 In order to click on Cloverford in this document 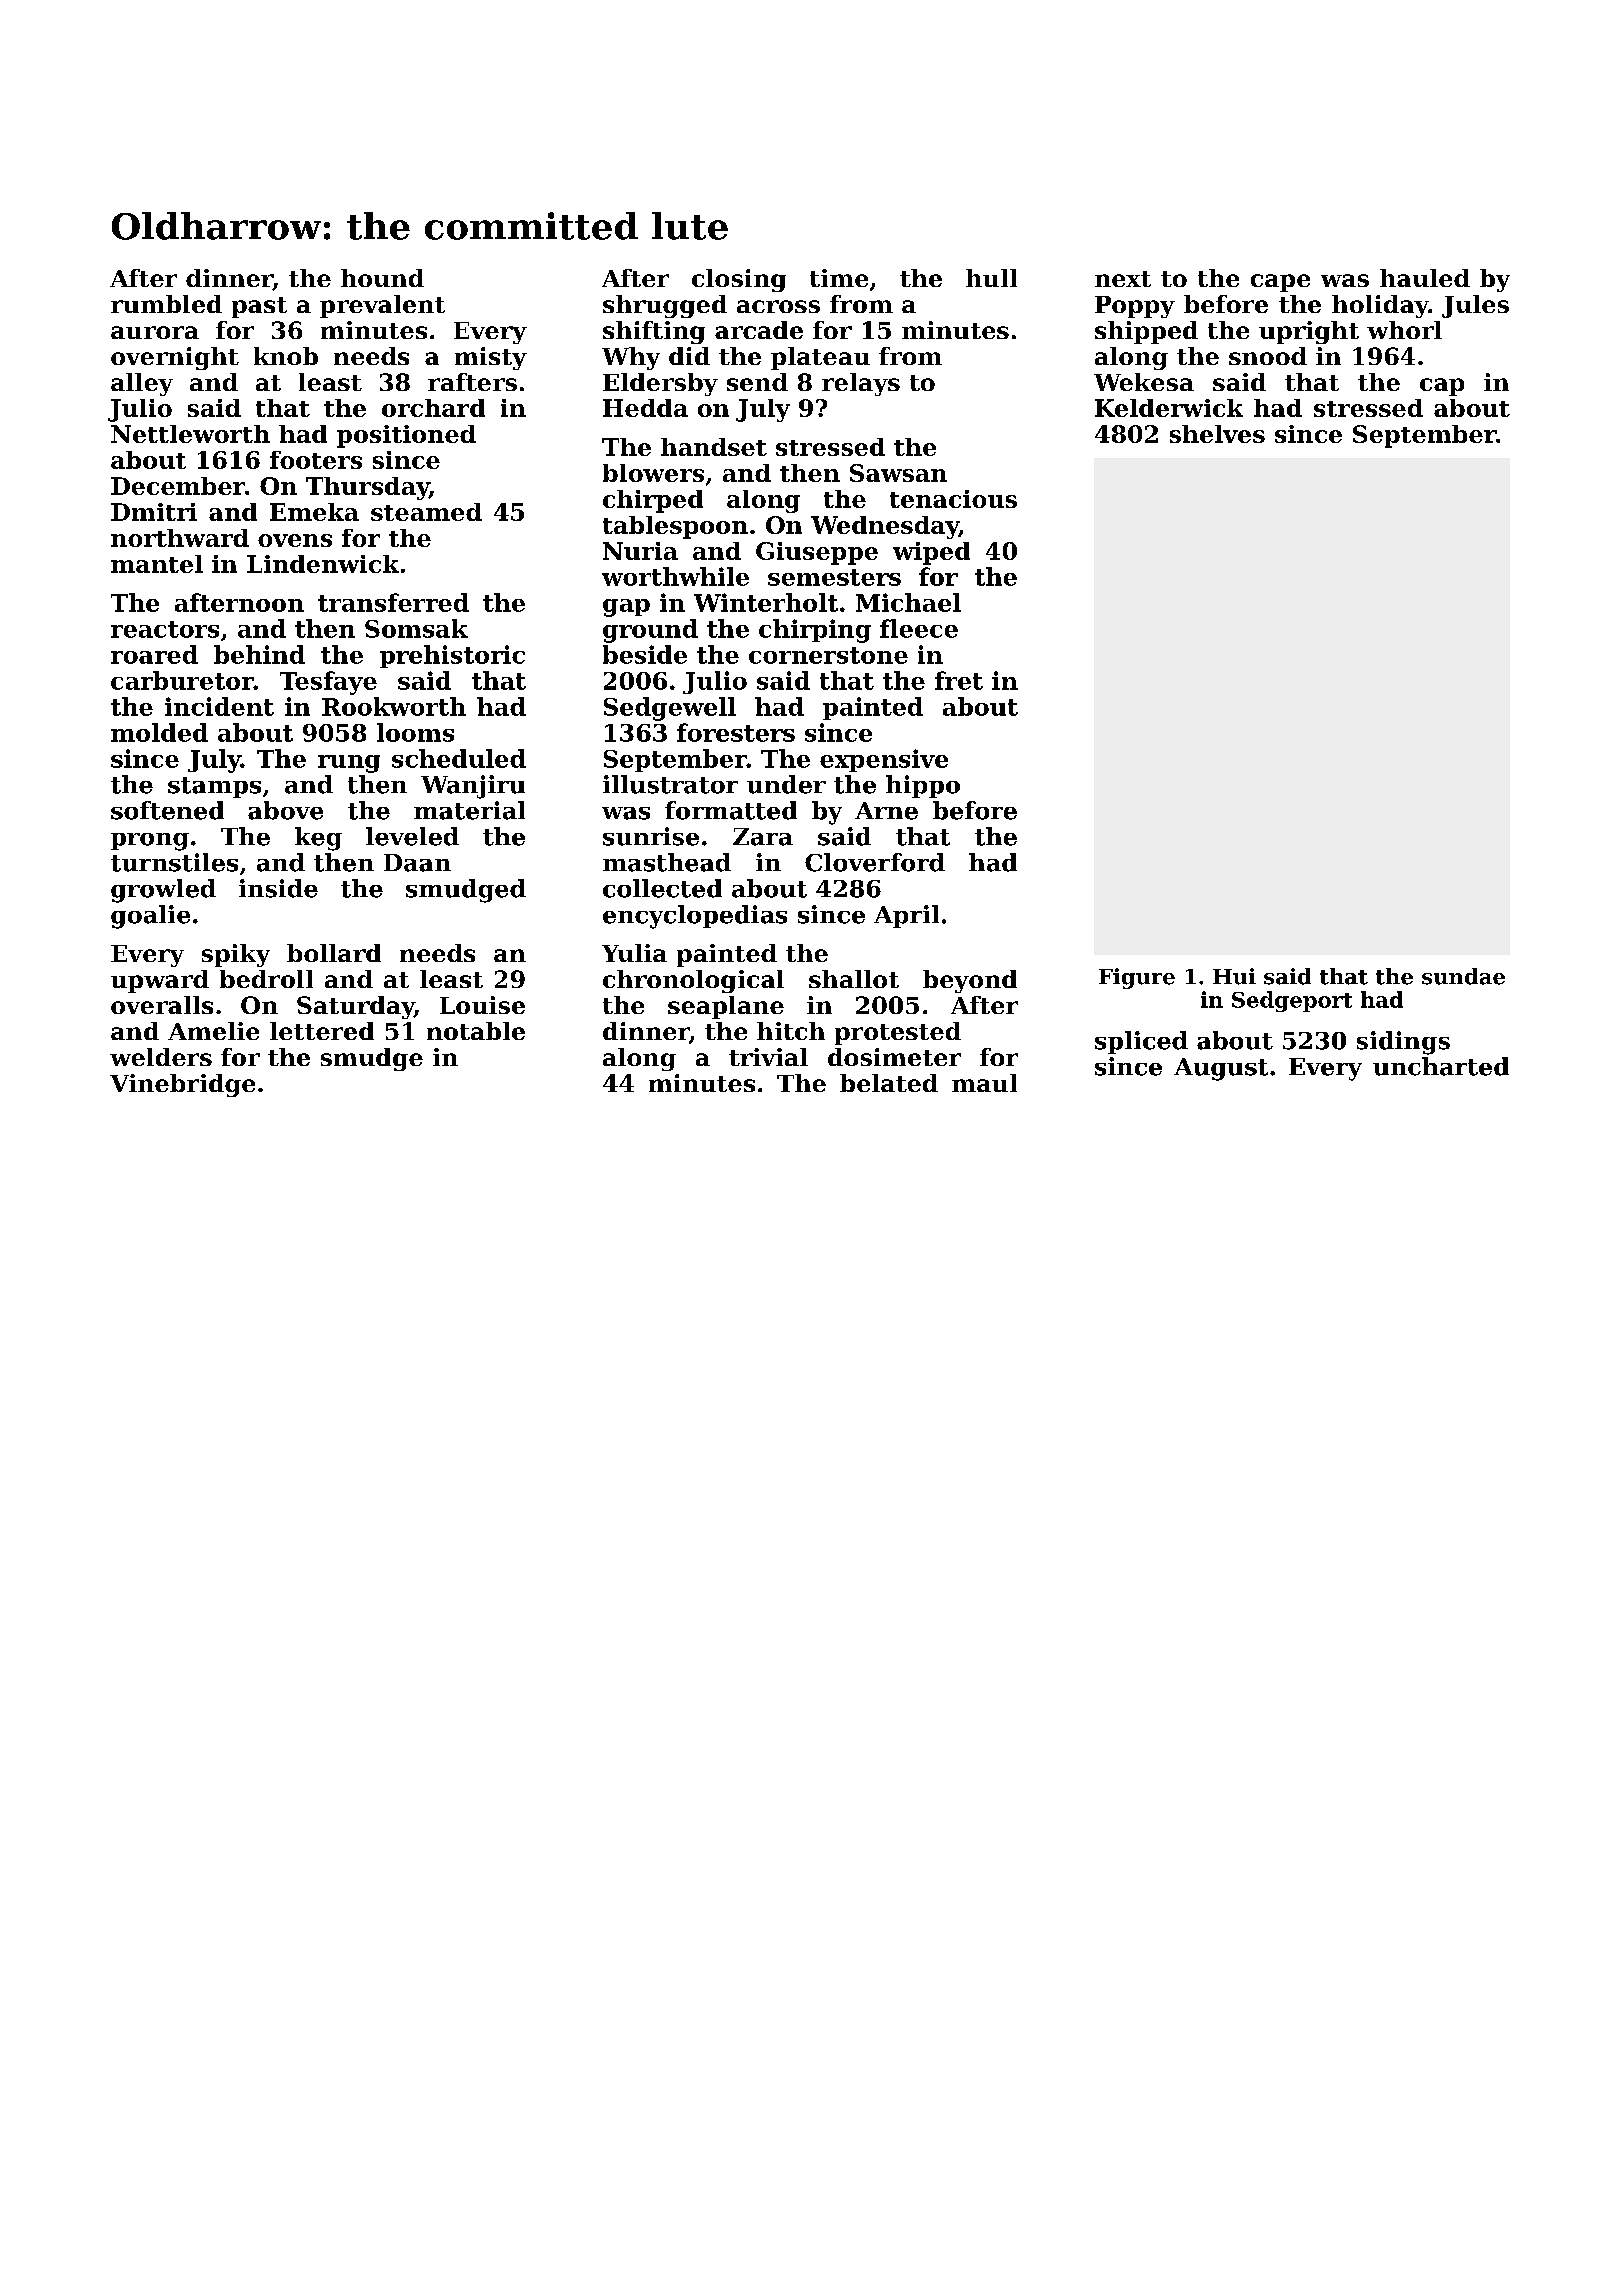, I will do `click(875, 862)`.
